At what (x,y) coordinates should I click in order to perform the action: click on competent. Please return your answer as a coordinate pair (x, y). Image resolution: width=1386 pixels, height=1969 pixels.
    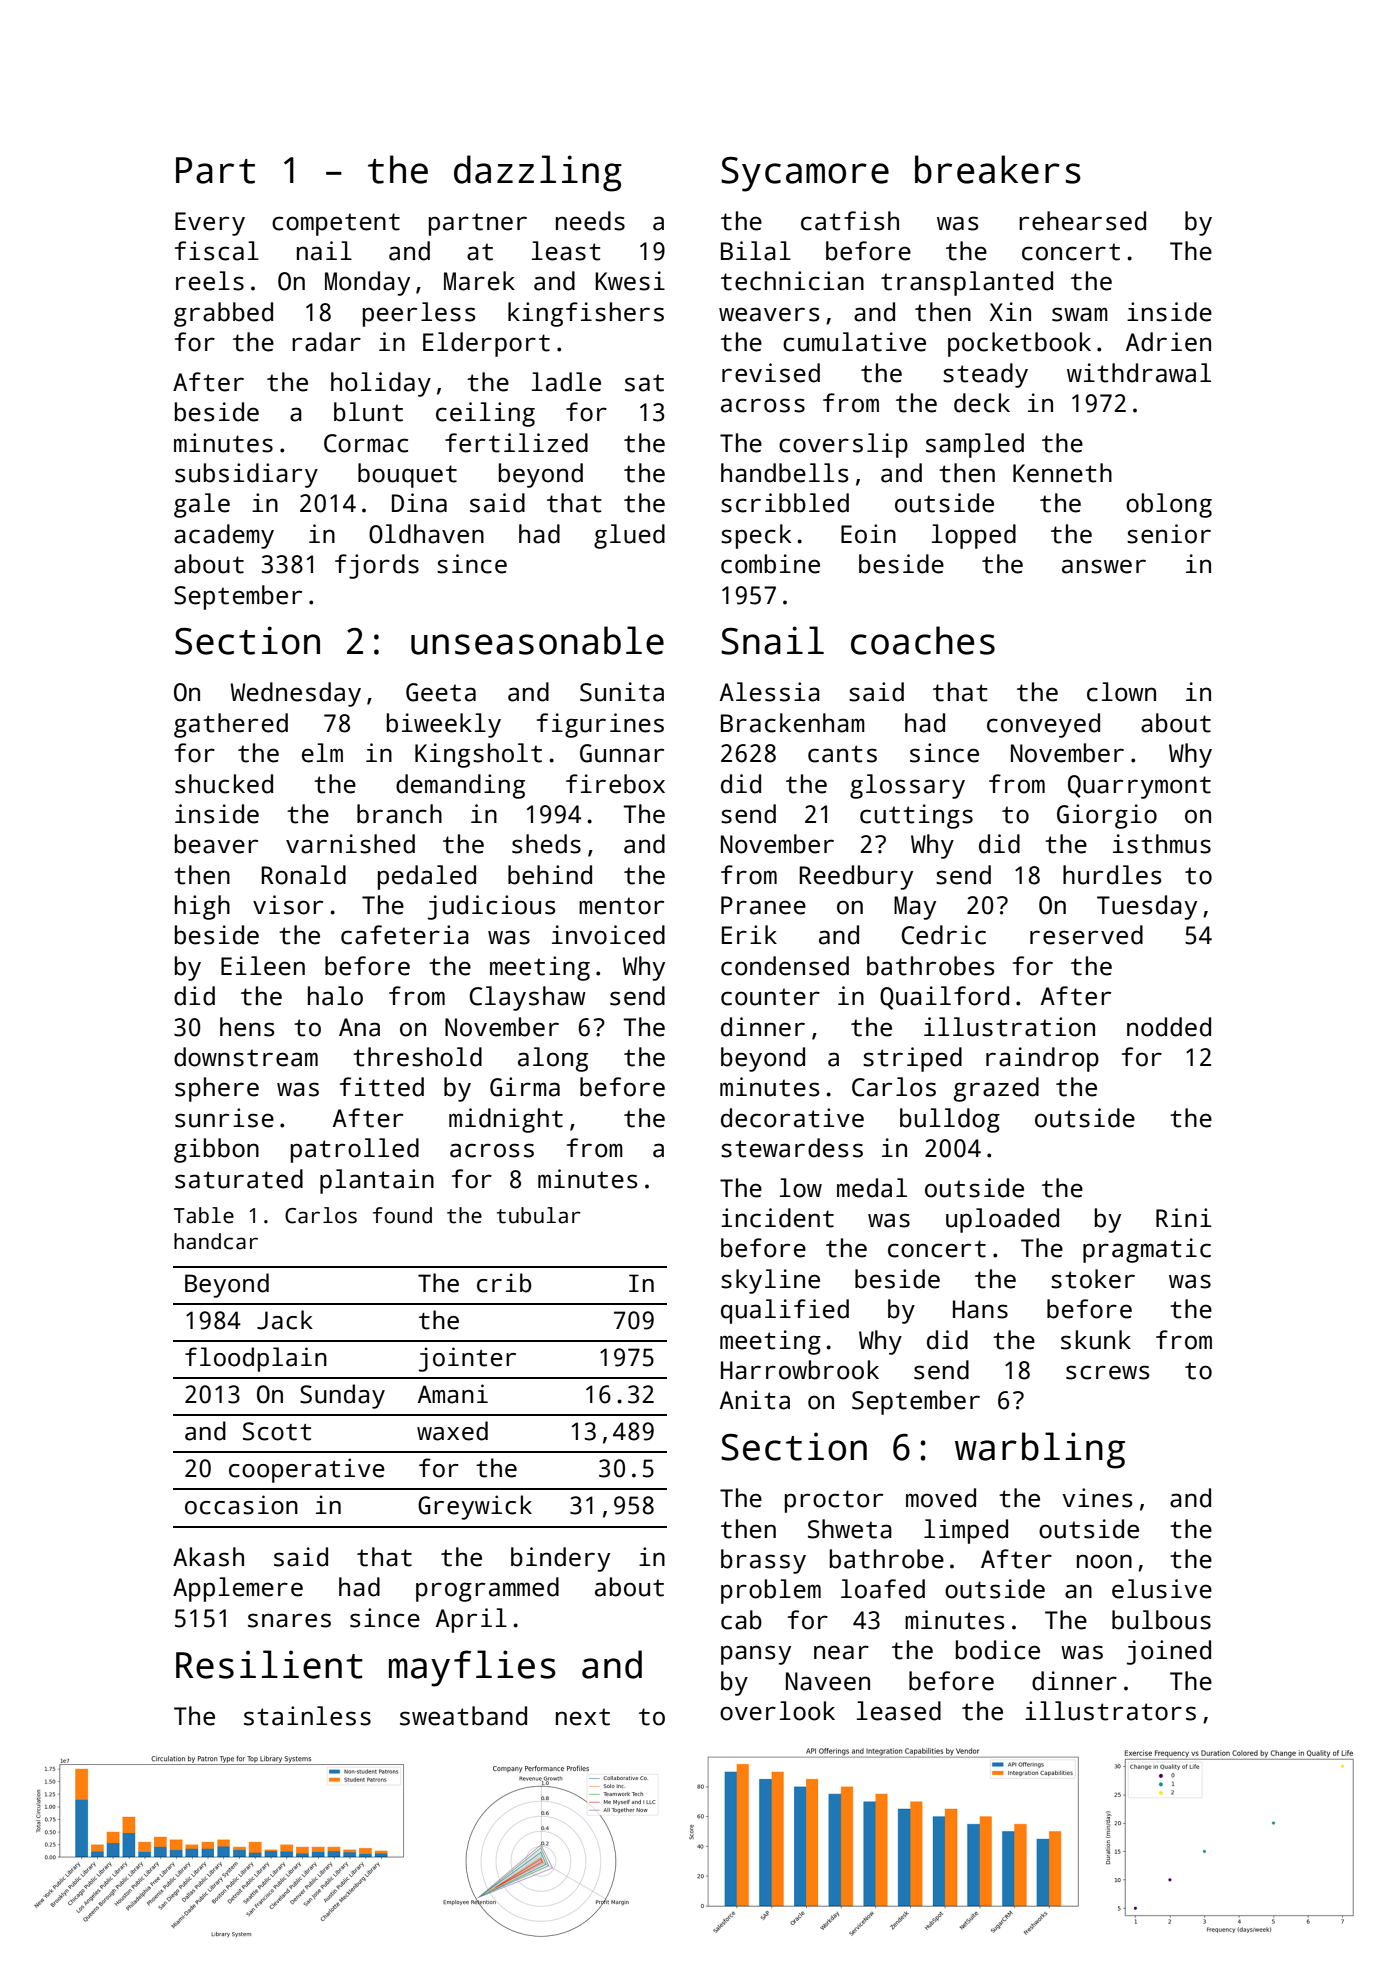
    Looking at the image, I should click on (336, 224).
